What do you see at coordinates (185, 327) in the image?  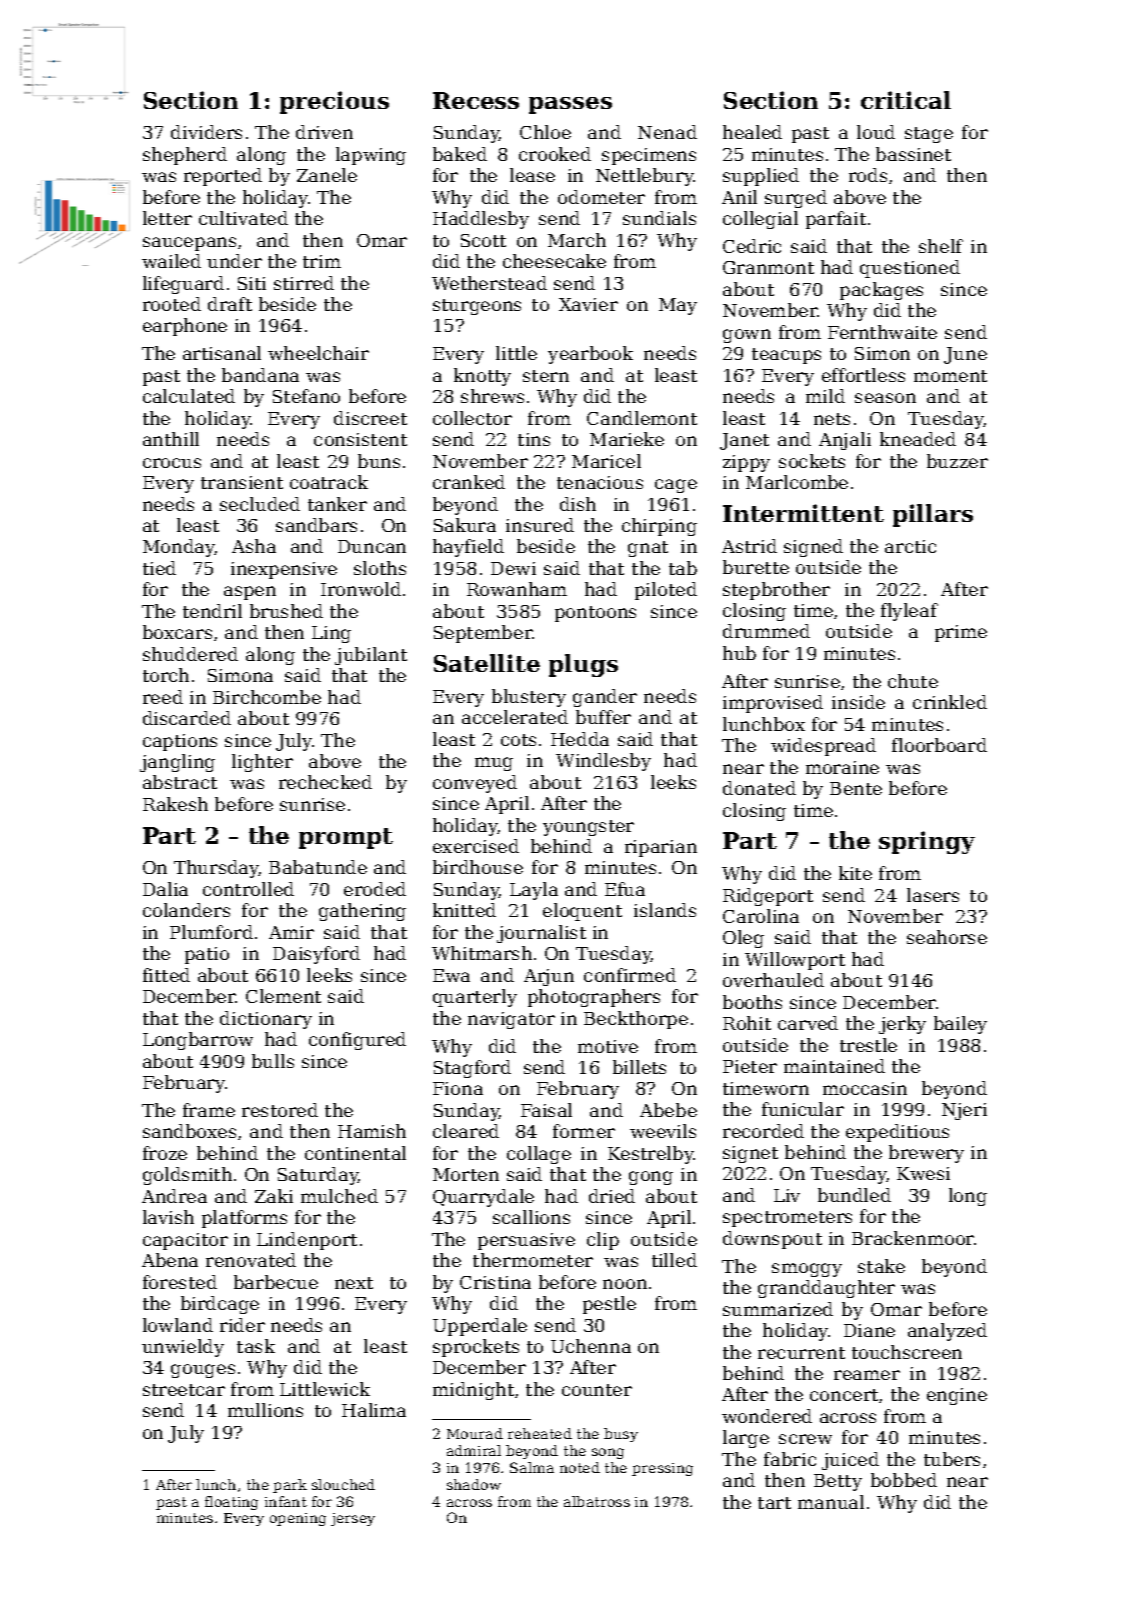 I see `earphone` at bounding box center [185, 327].
